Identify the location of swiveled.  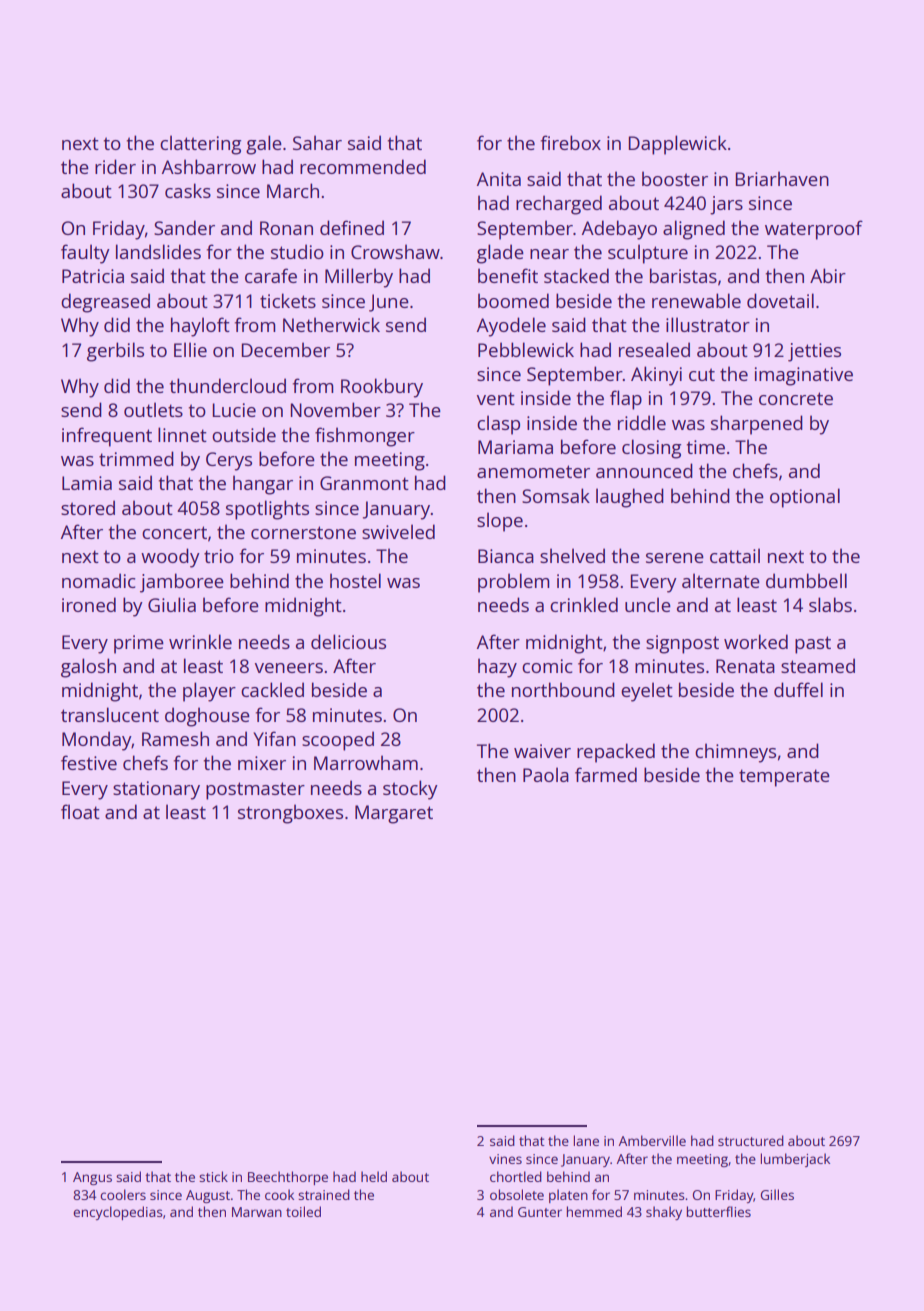
(398, 531).
